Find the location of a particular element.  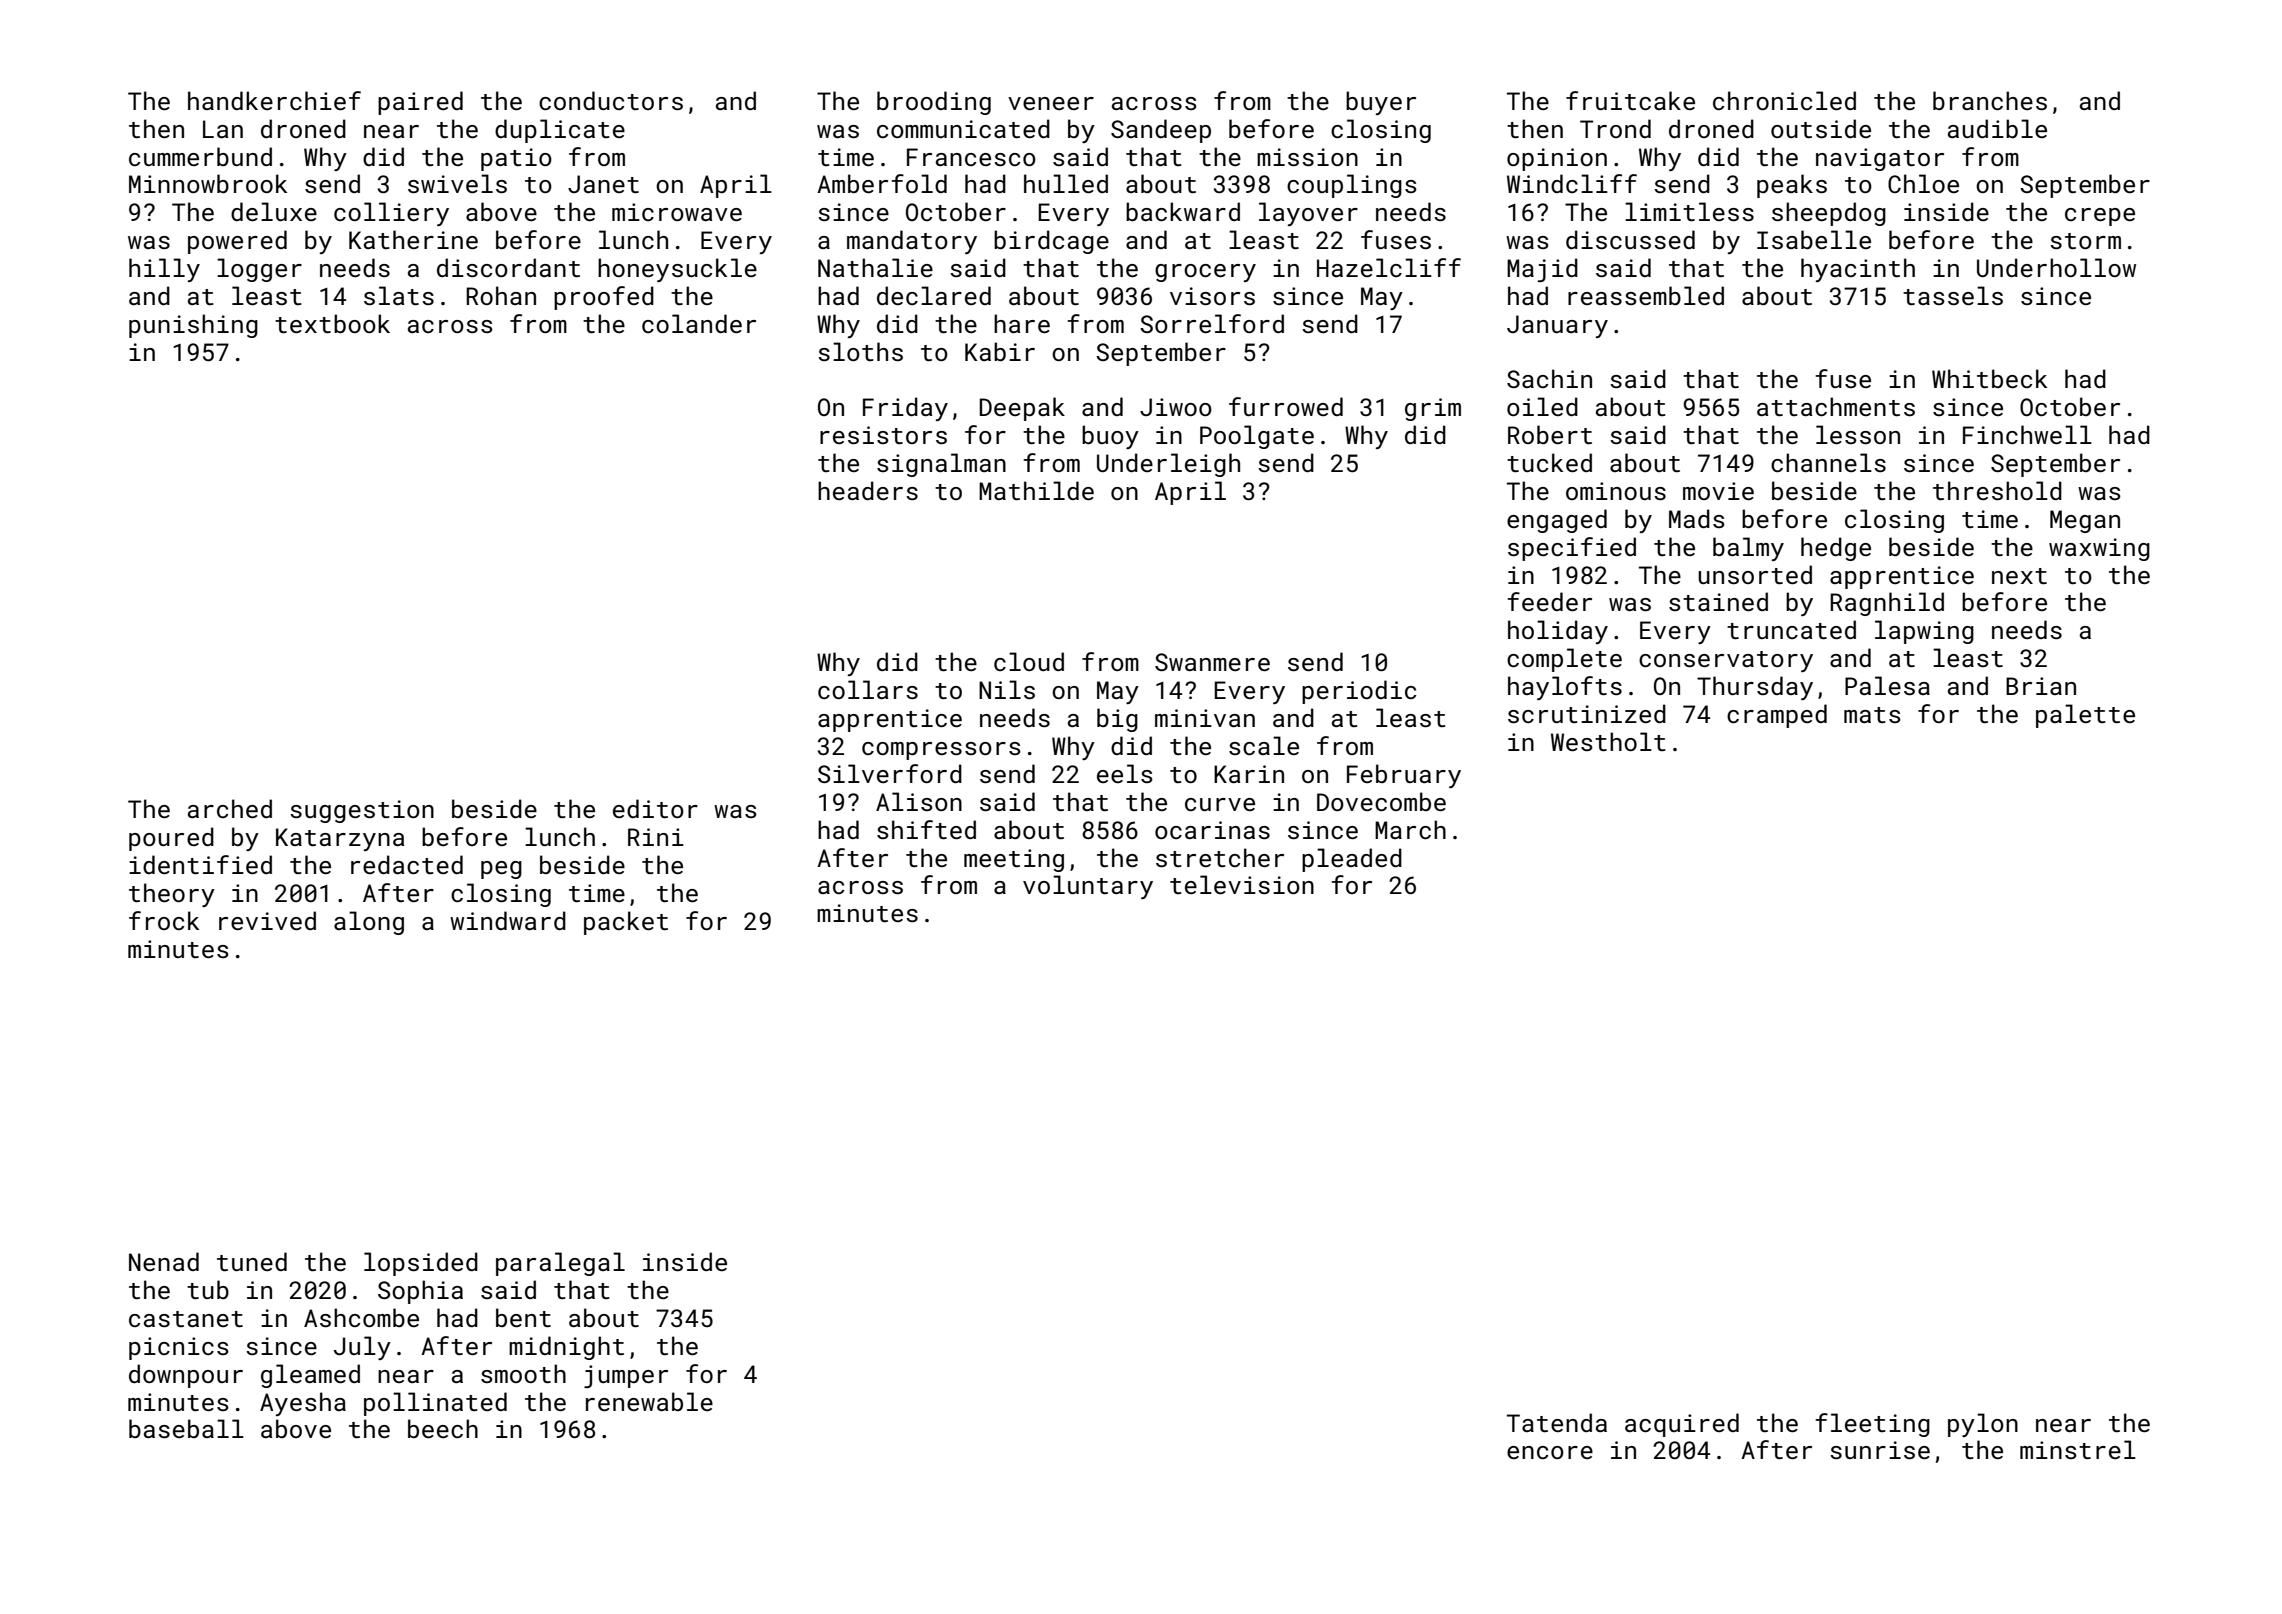

voluntary is located at coordinates (1088, 887).
